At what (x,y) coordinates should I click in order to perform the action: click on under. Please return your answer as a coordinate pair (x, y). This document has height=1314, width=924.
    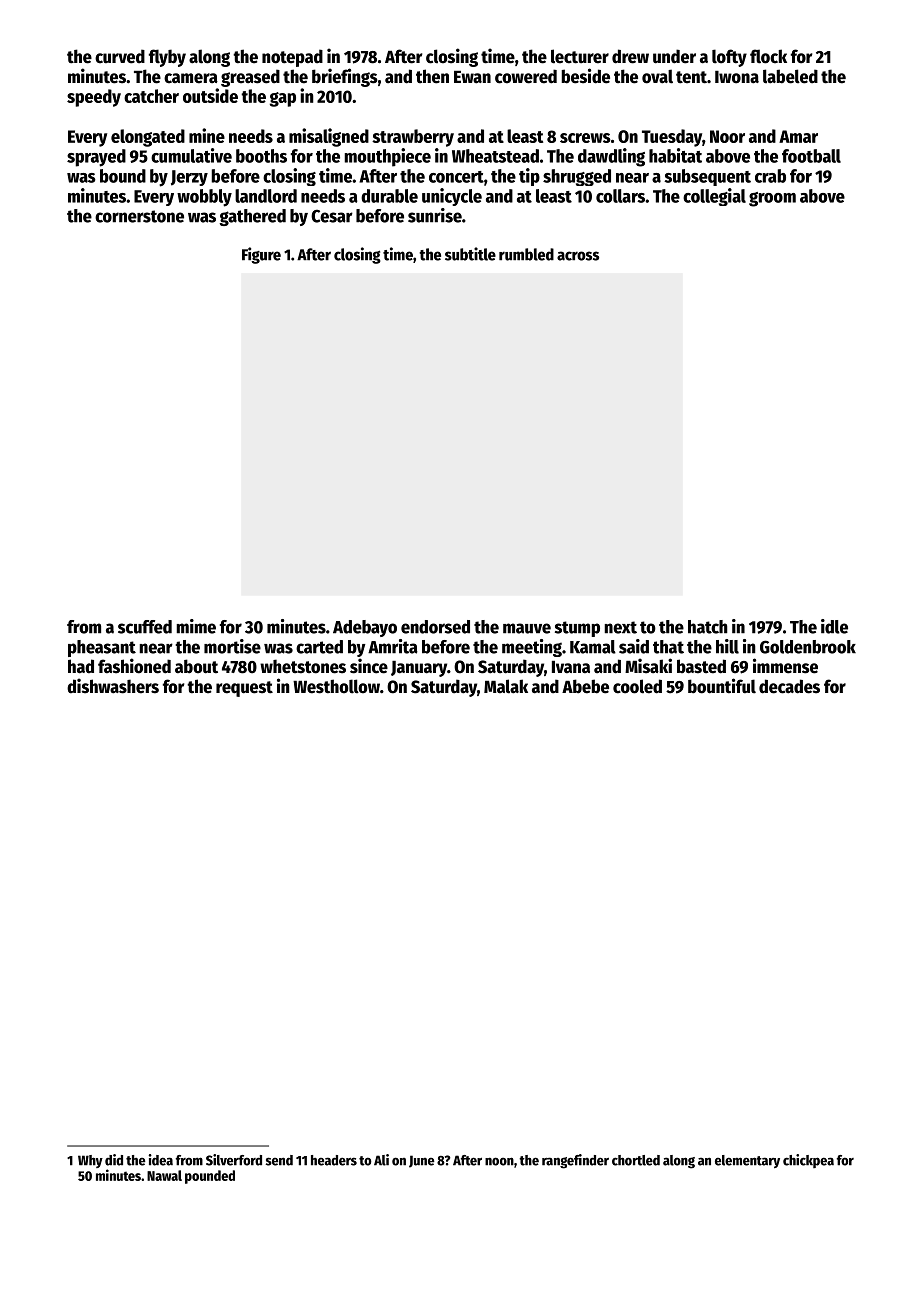
    Looking at the image, I should click on (674, 56).
